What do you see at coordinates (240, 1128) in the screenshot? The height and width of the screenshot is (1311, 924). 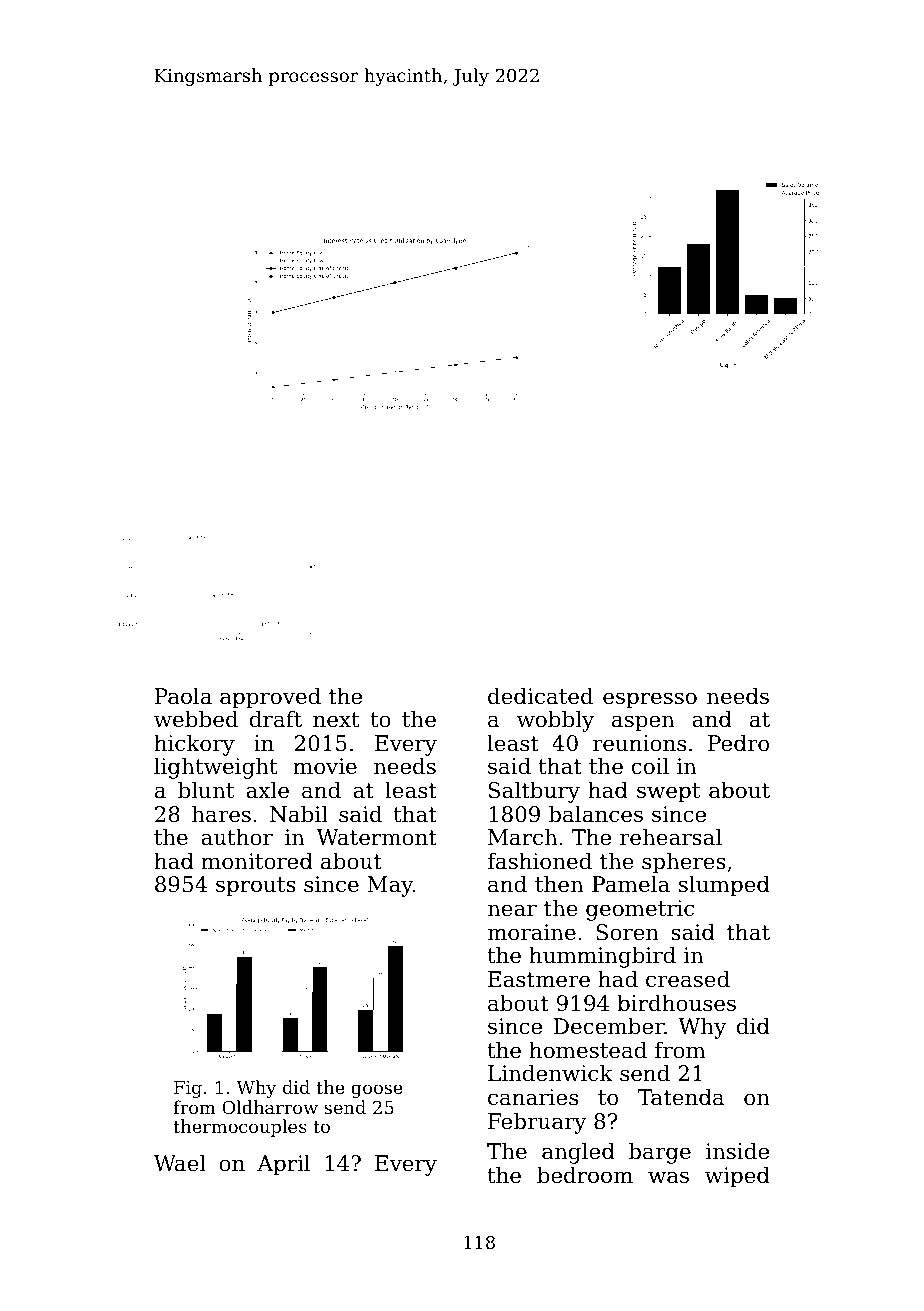 I see `thermocouples` at bounding box center [240, 1128].
